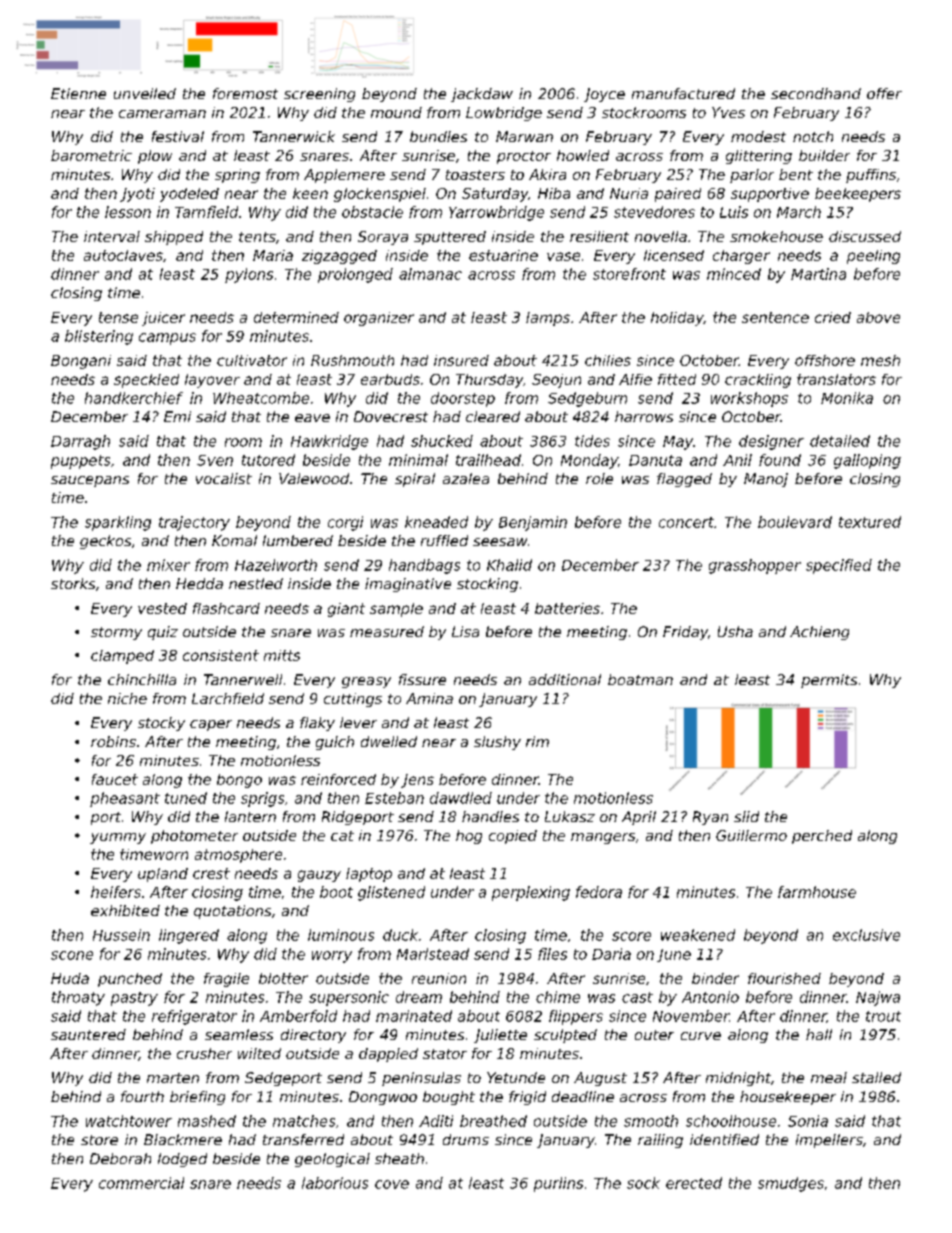  What do you see at coordinates (197, 1098) in the image?
I see `briefing` at bounding box center [197, 1098].
